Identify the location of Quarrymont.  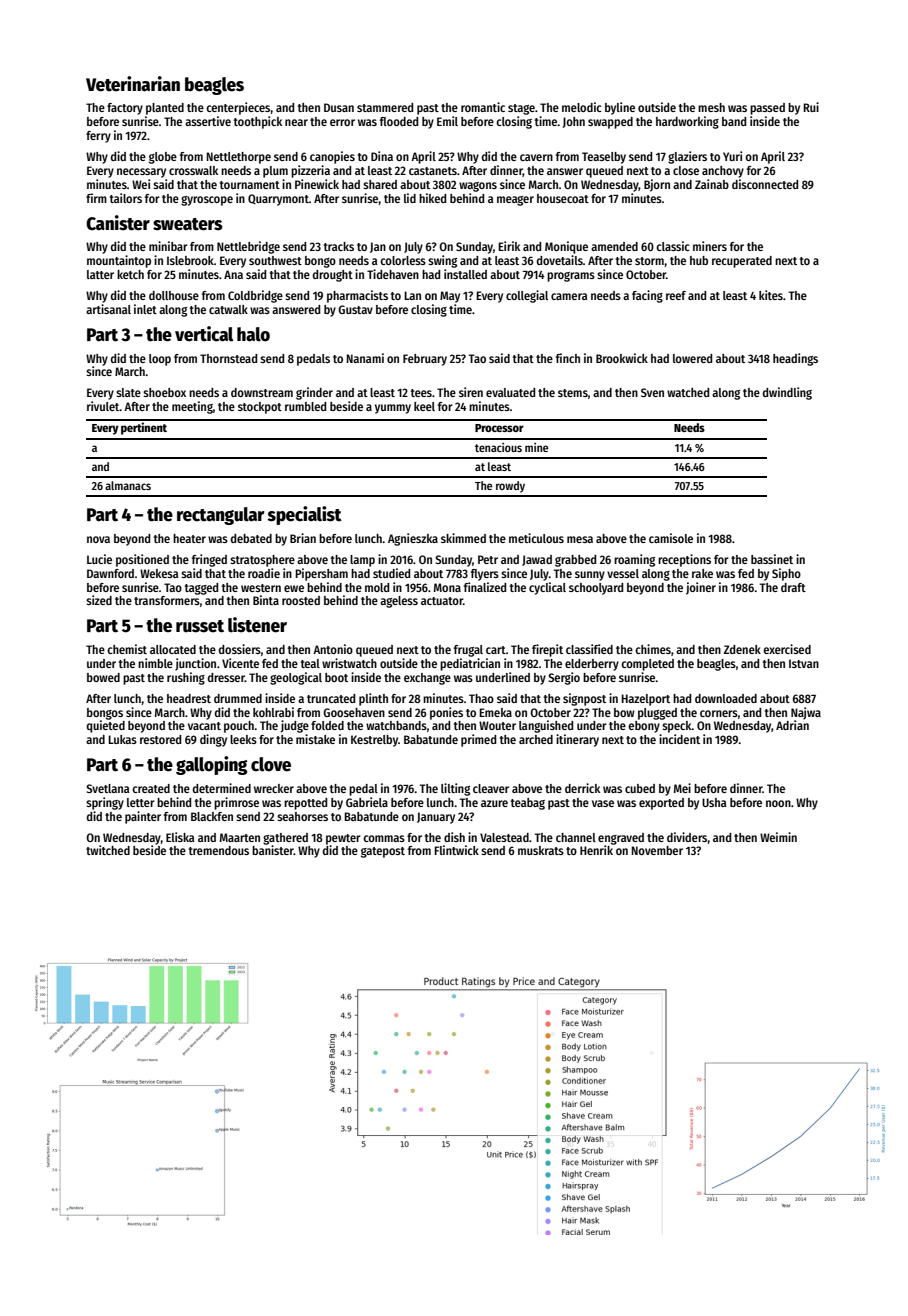
(278, 200).
